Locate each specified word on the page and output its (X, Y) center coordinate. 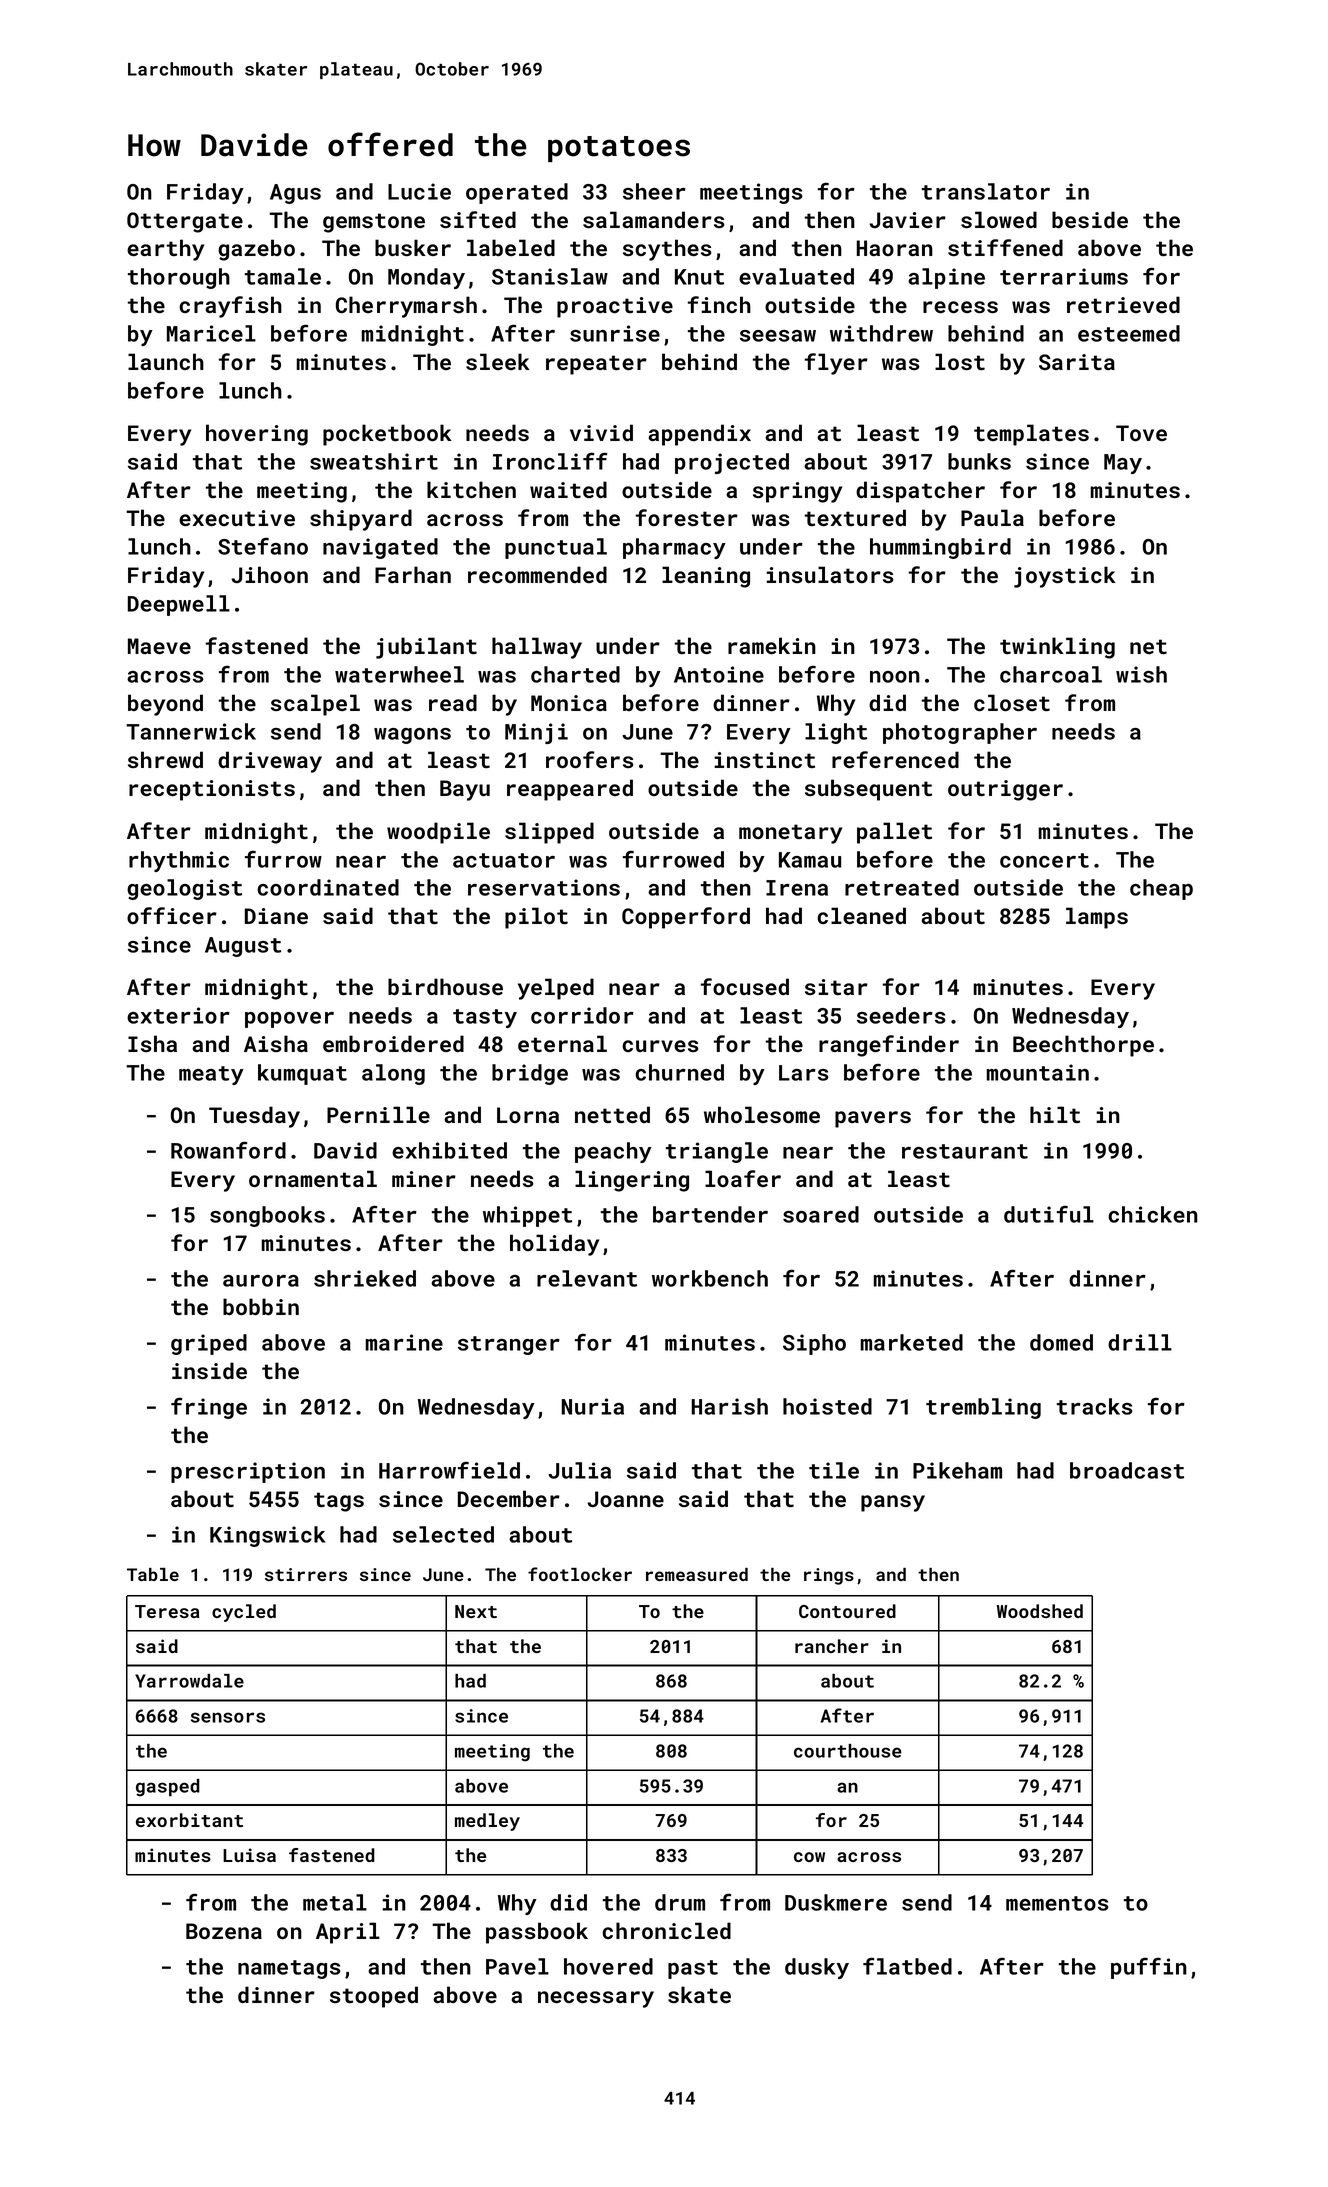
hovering (257, 435)
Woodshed (1040, 1611)
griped (209, 1344)
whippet (527, 1216)
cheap (1161, 889)
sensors (228, 1717)
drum (680, 1902)
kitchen (471, 489)
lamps (1097, 918)
